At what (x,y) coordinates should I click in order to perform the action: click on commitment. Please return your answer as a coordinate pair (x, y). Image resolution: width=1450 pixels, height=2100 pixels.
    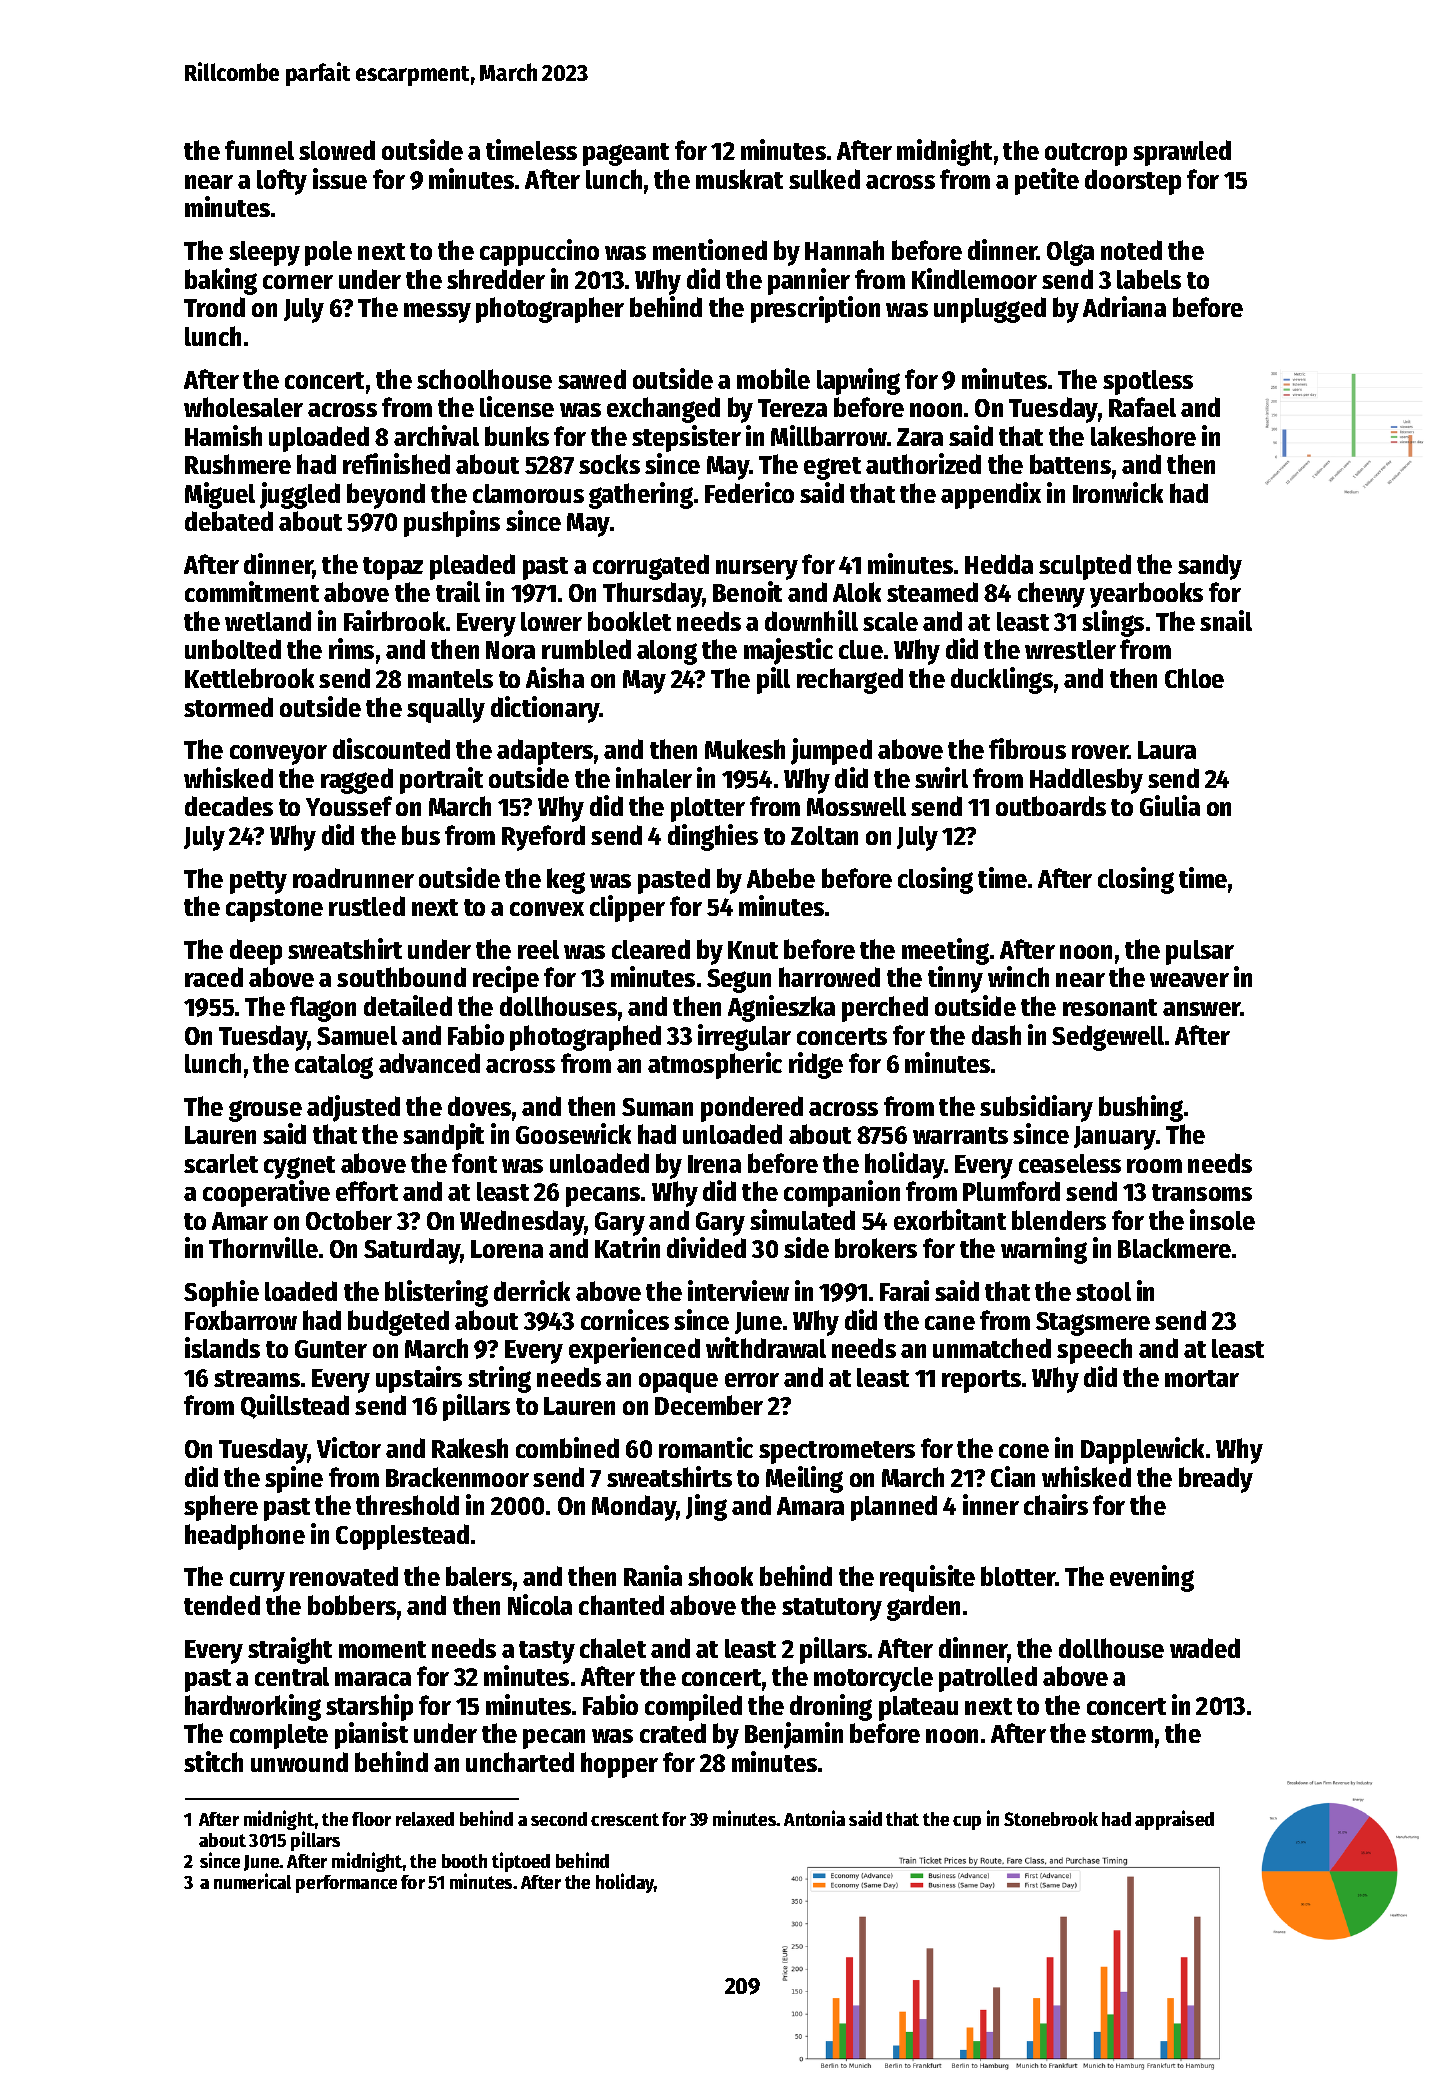
    Looking at the image, I should click on (252, 591).
